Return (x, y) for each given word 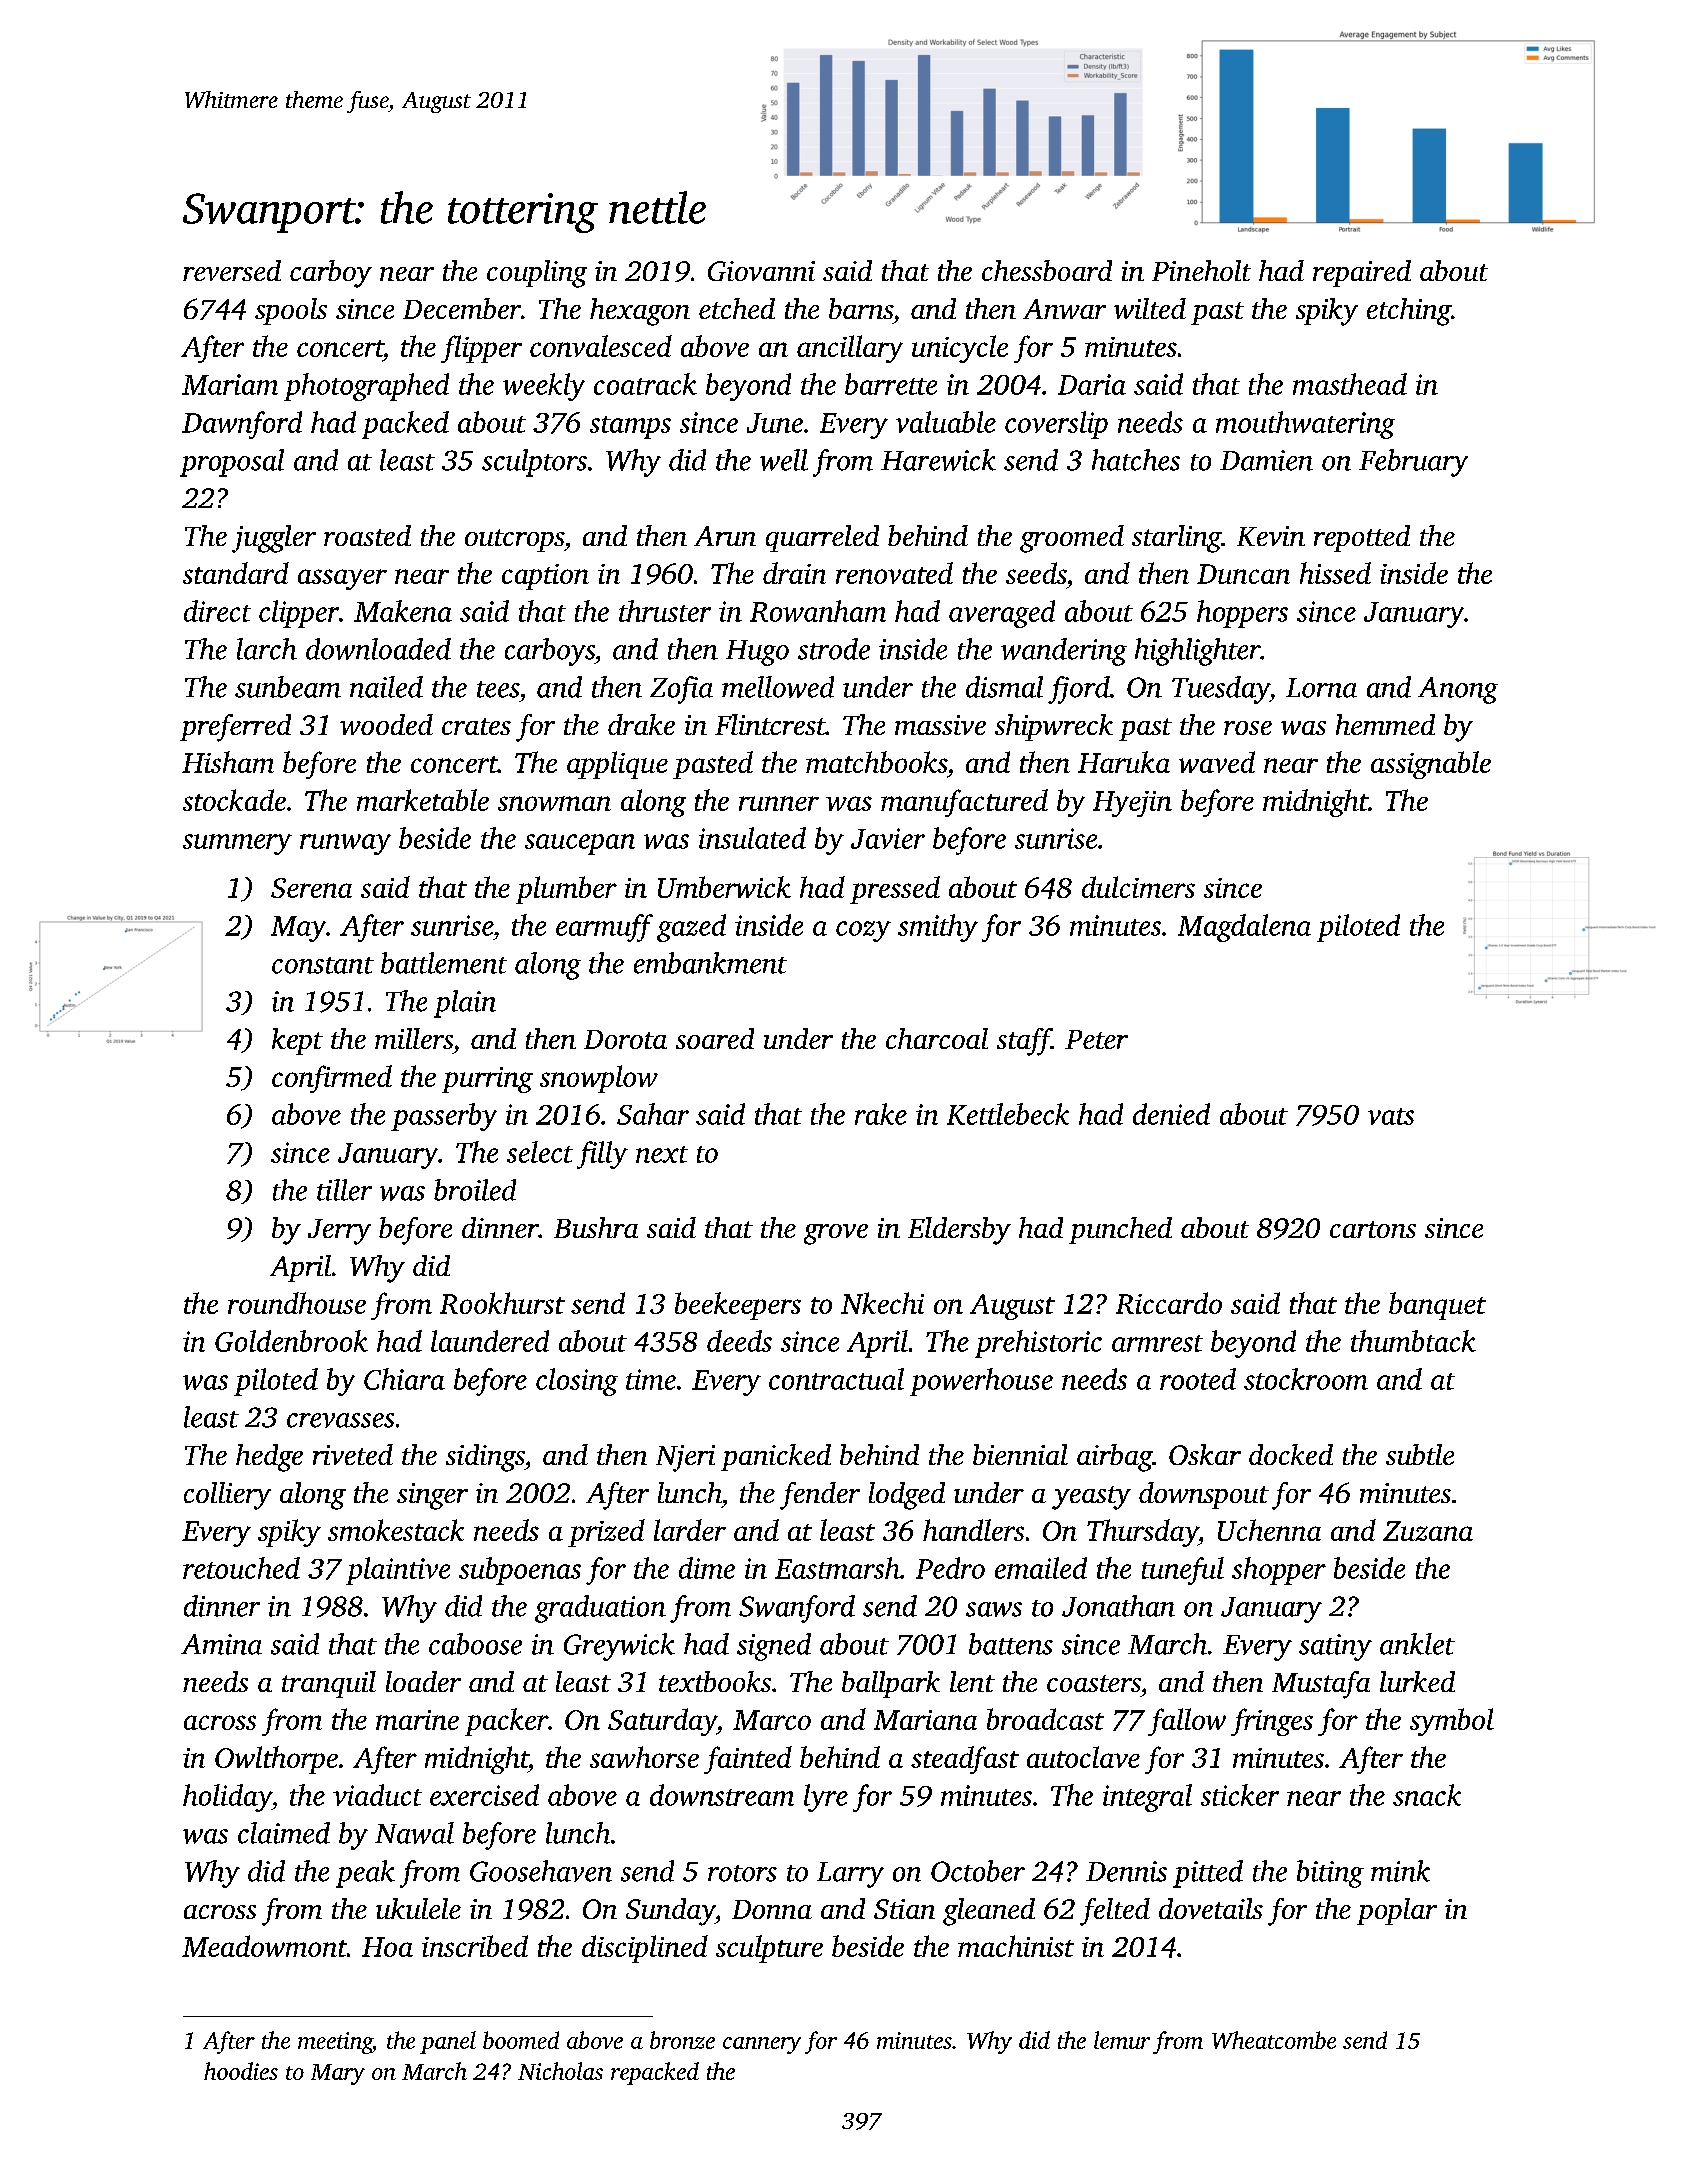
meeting (335, 2043)
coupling (537, 274)
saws (994, 1609)
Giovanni (761, 271)
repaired (1362, 273)
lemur (1122, 2040)
